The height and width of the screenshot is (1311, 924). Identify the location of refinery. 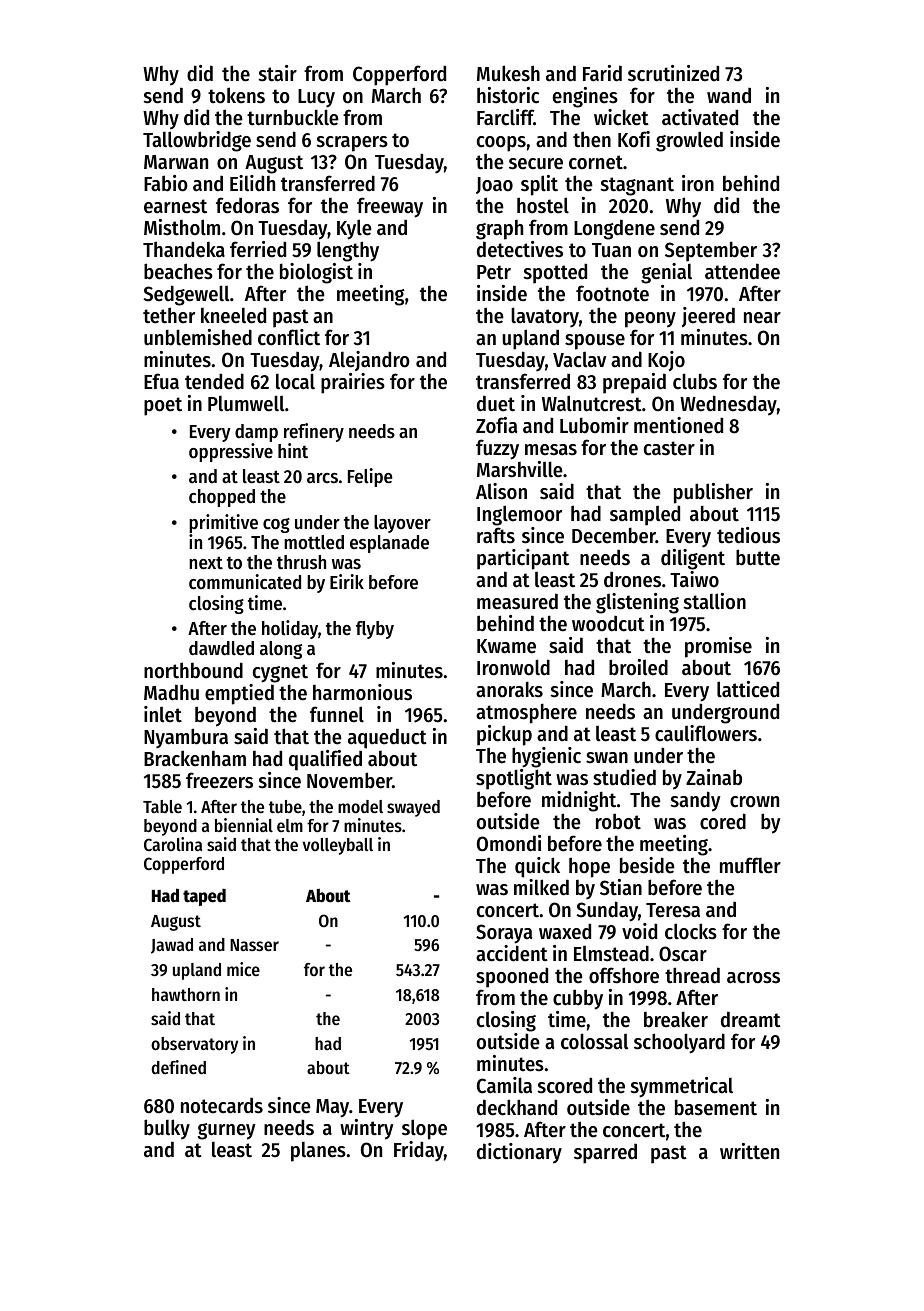
(314, 432).
